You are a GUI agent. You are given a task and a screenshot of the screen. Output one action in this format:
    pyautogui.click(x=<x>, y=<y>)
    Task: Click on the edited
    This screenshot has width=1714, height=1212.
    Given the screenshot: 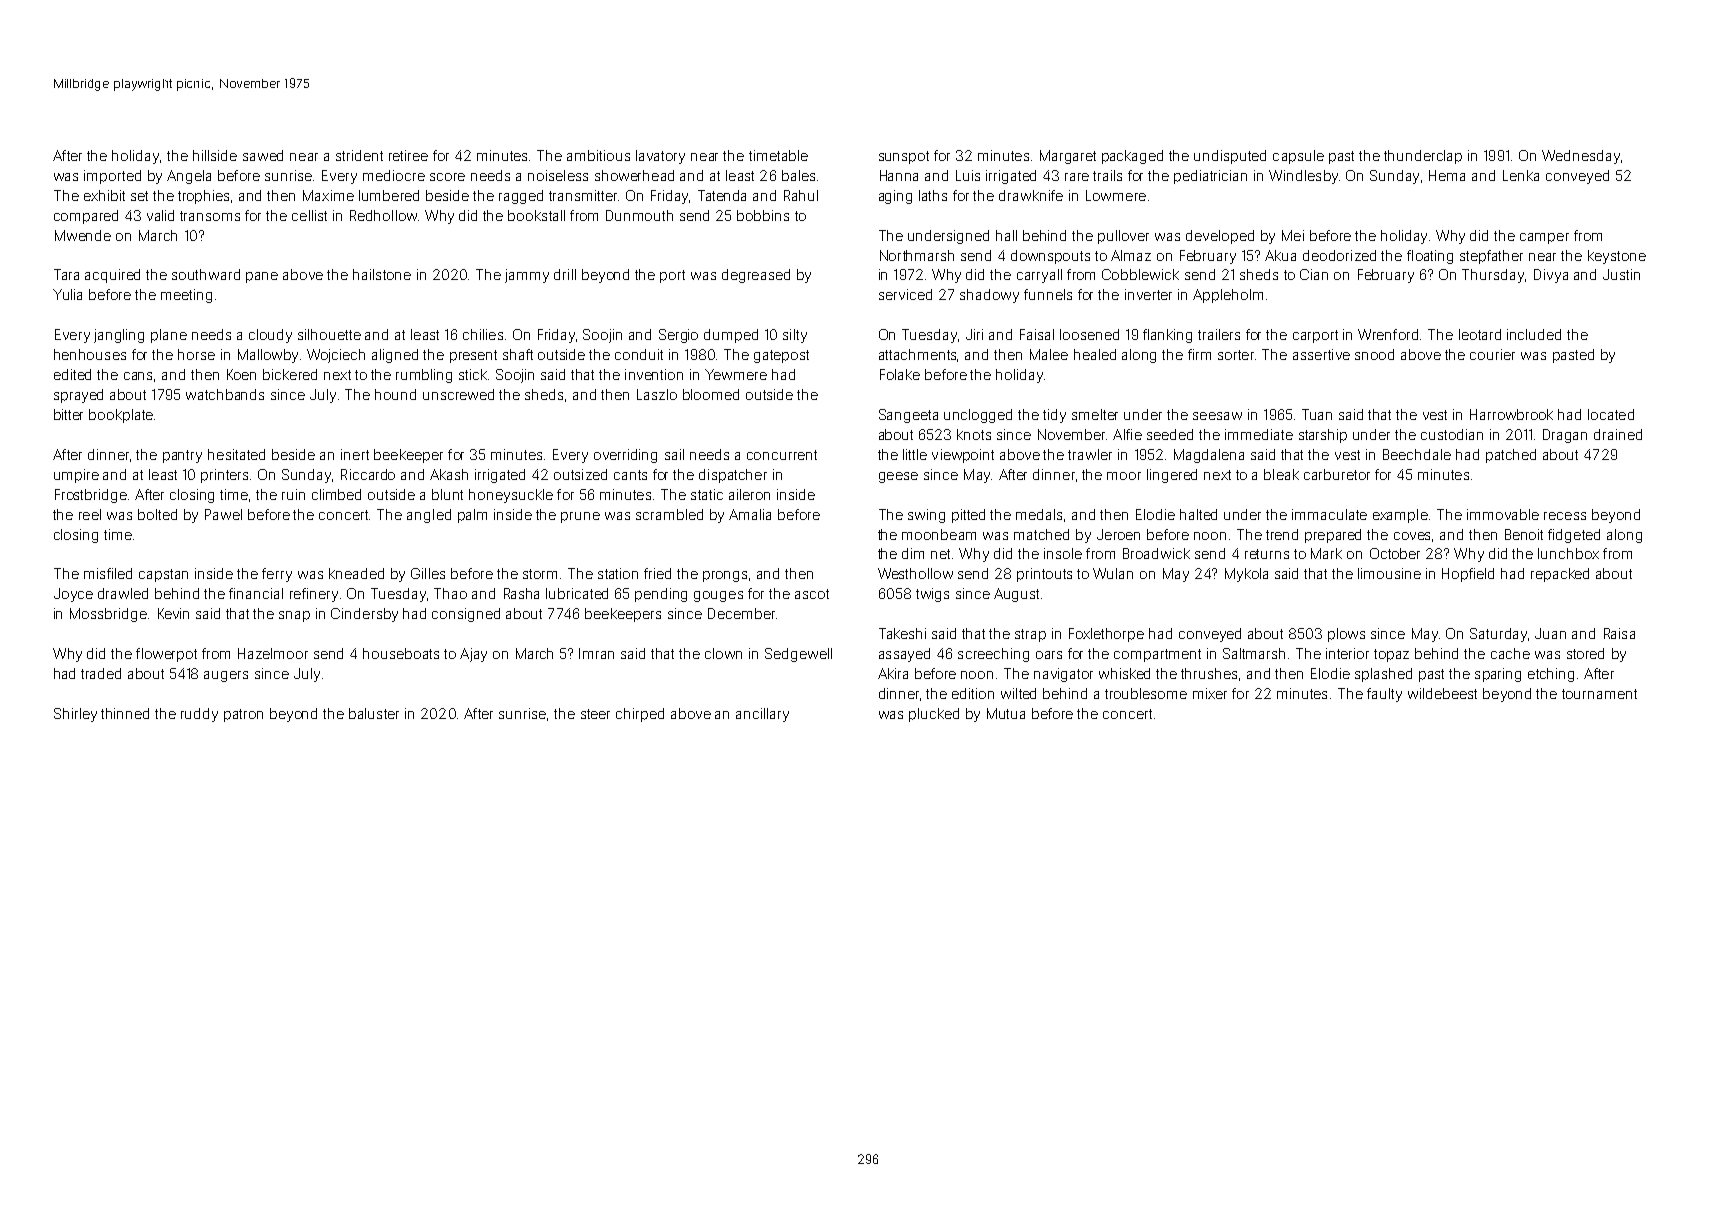 What is the action you would take?
    pyautogui.click(x=72, y=374)
